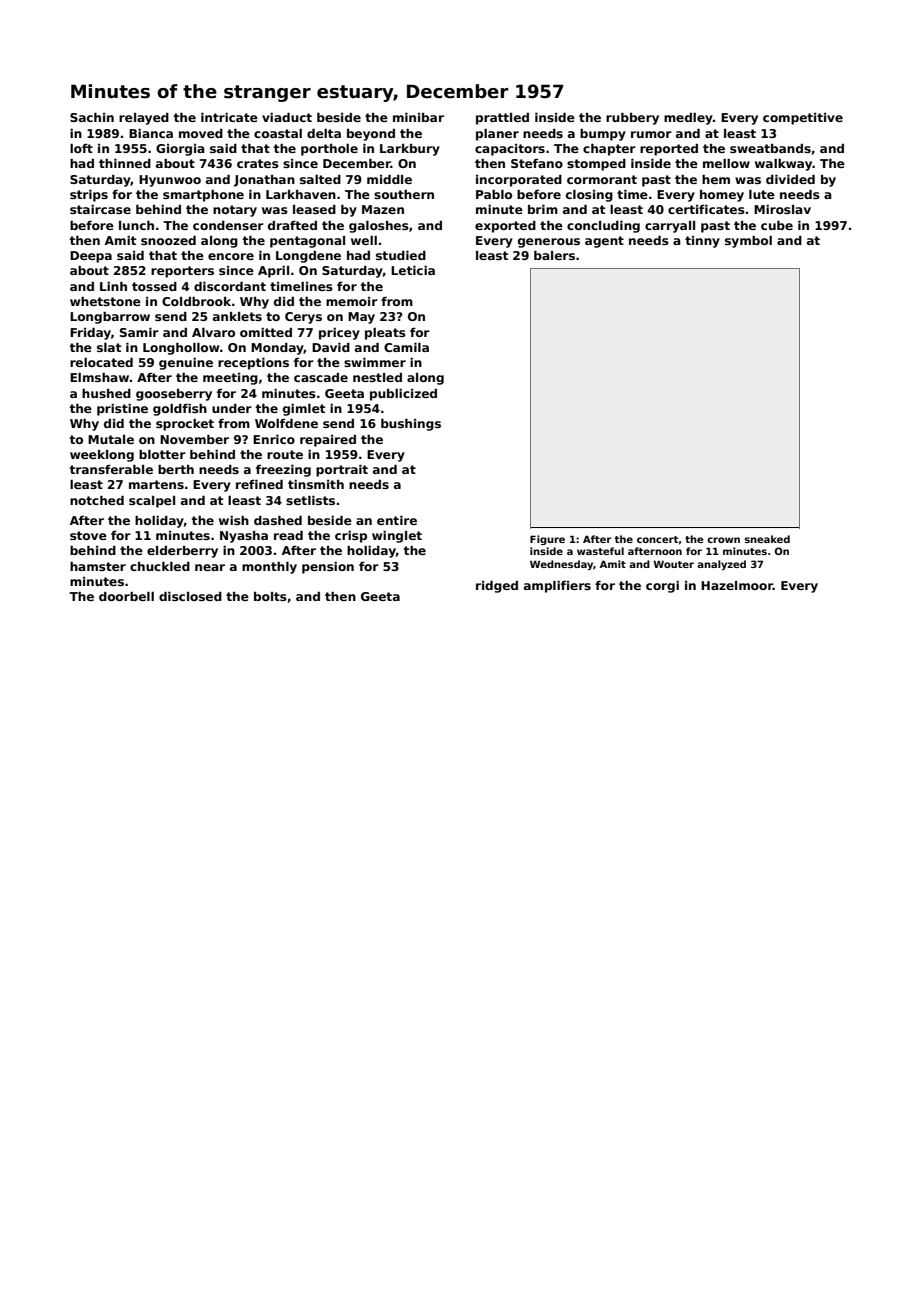 The width and height of the screenshot is (924, 1308). What do you see at coordinates (403, 395) in the screenshot?
I see `publicized` at bounding box center [403, 395].
